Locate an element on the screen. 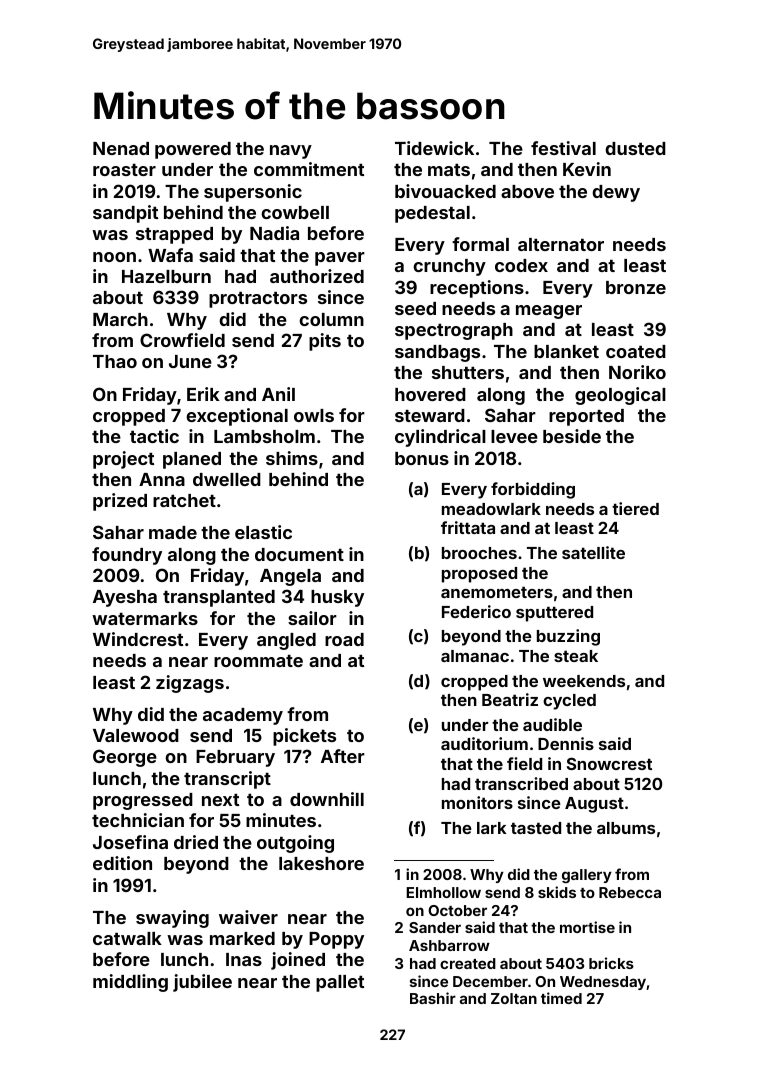 Image resolution: width=759 pixels, height=1077 pixels. middling is located at coordinates (130, 983).
